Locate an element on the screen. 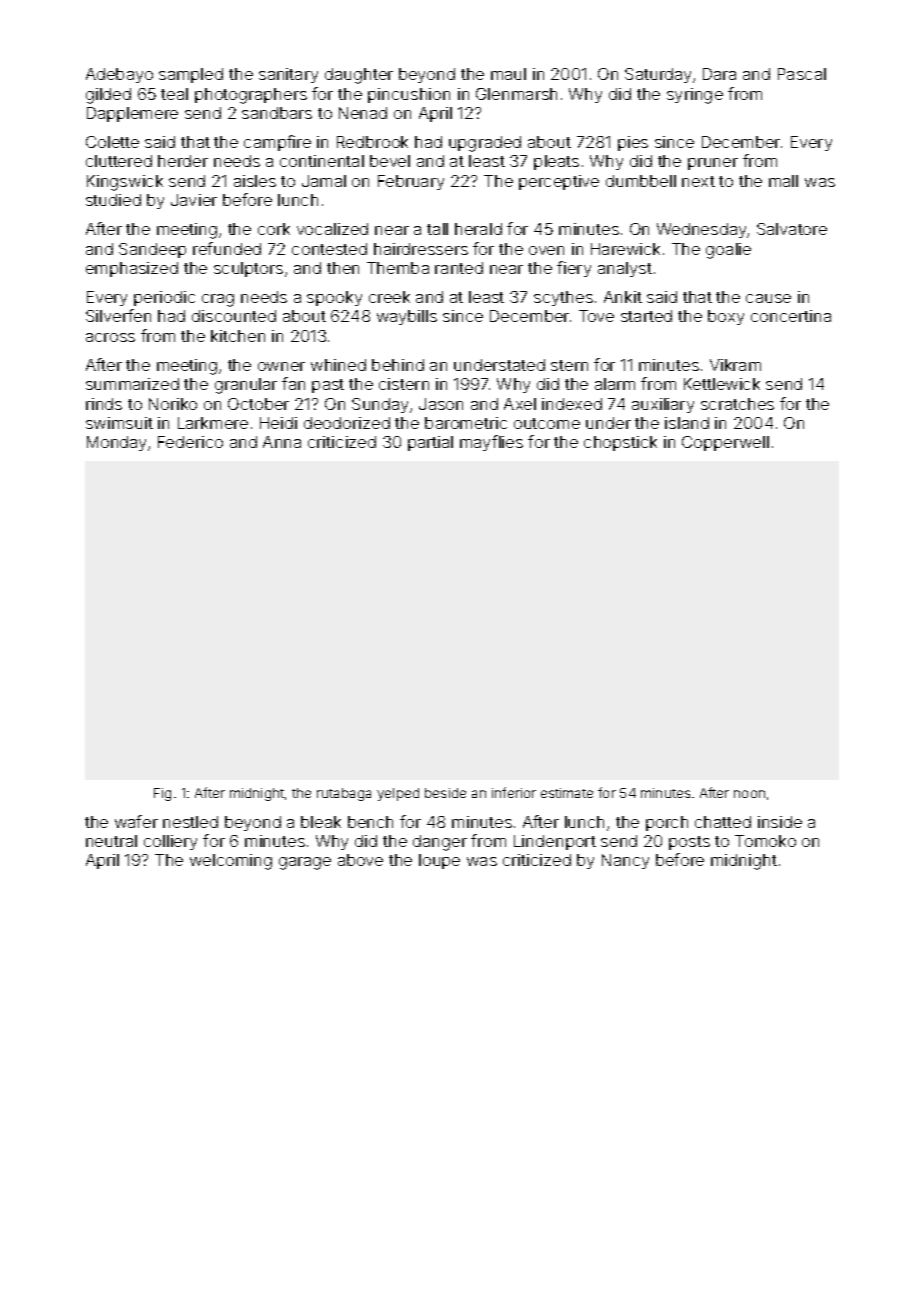  chopstick is located at coordinates (620, 443).
